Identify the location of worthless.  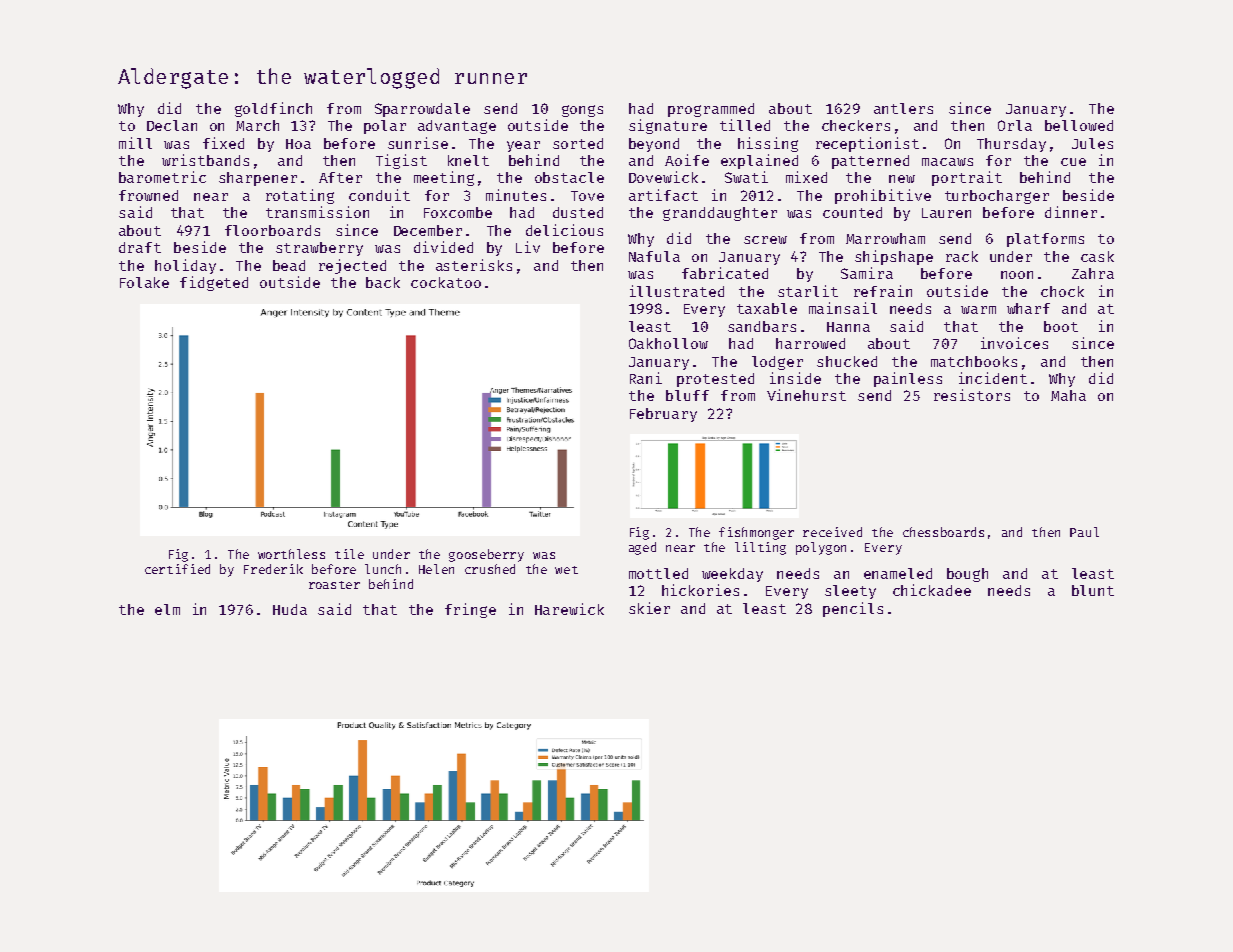
(291, 554).
